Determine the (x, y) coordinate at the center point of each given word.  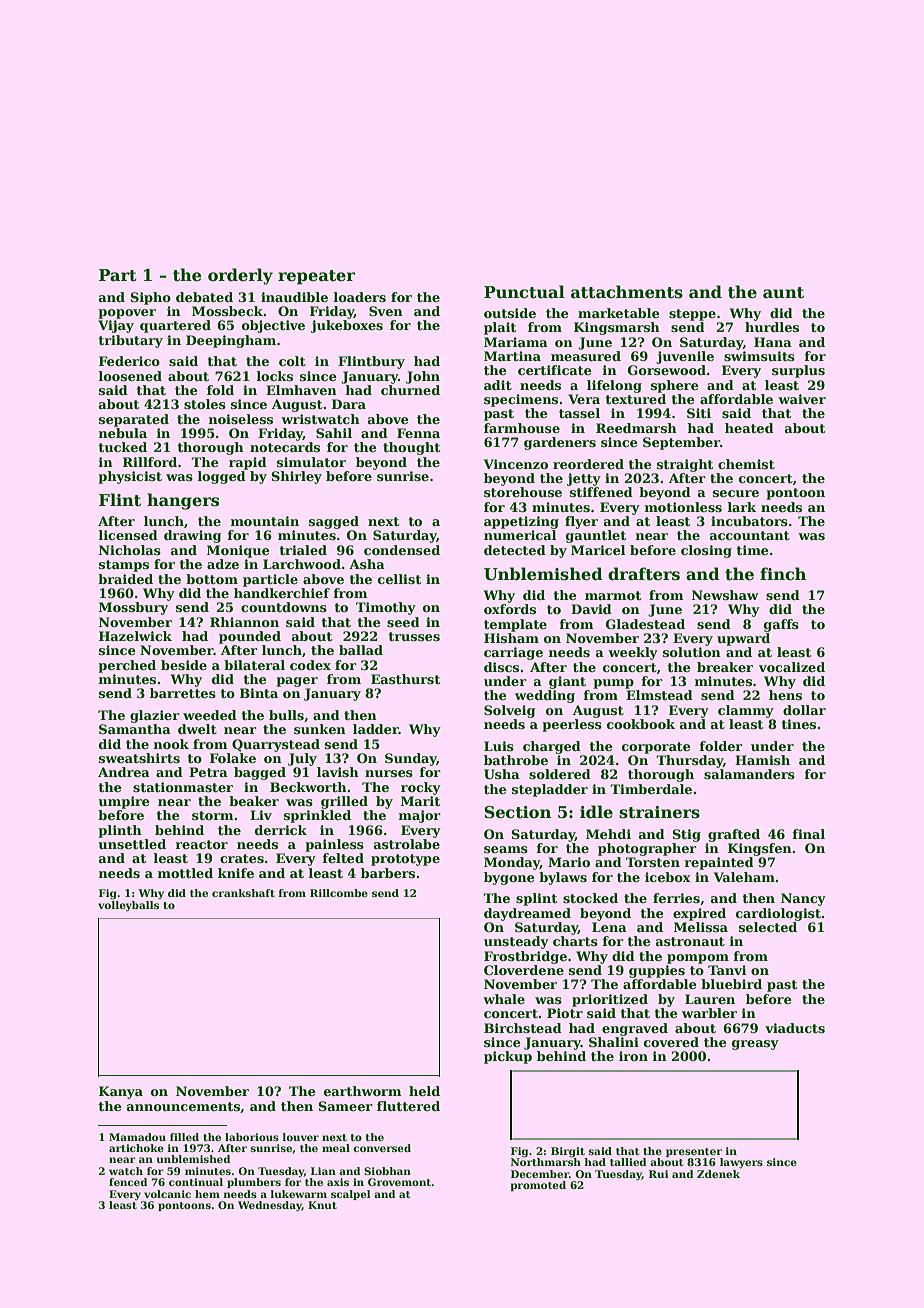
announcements (183, 1106)
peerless (572, 725)
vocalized (792, 667)
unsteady (516, 942)
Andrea (124, 772)
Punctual (524, 292)
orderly (240, 276)
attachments (627, 292)
